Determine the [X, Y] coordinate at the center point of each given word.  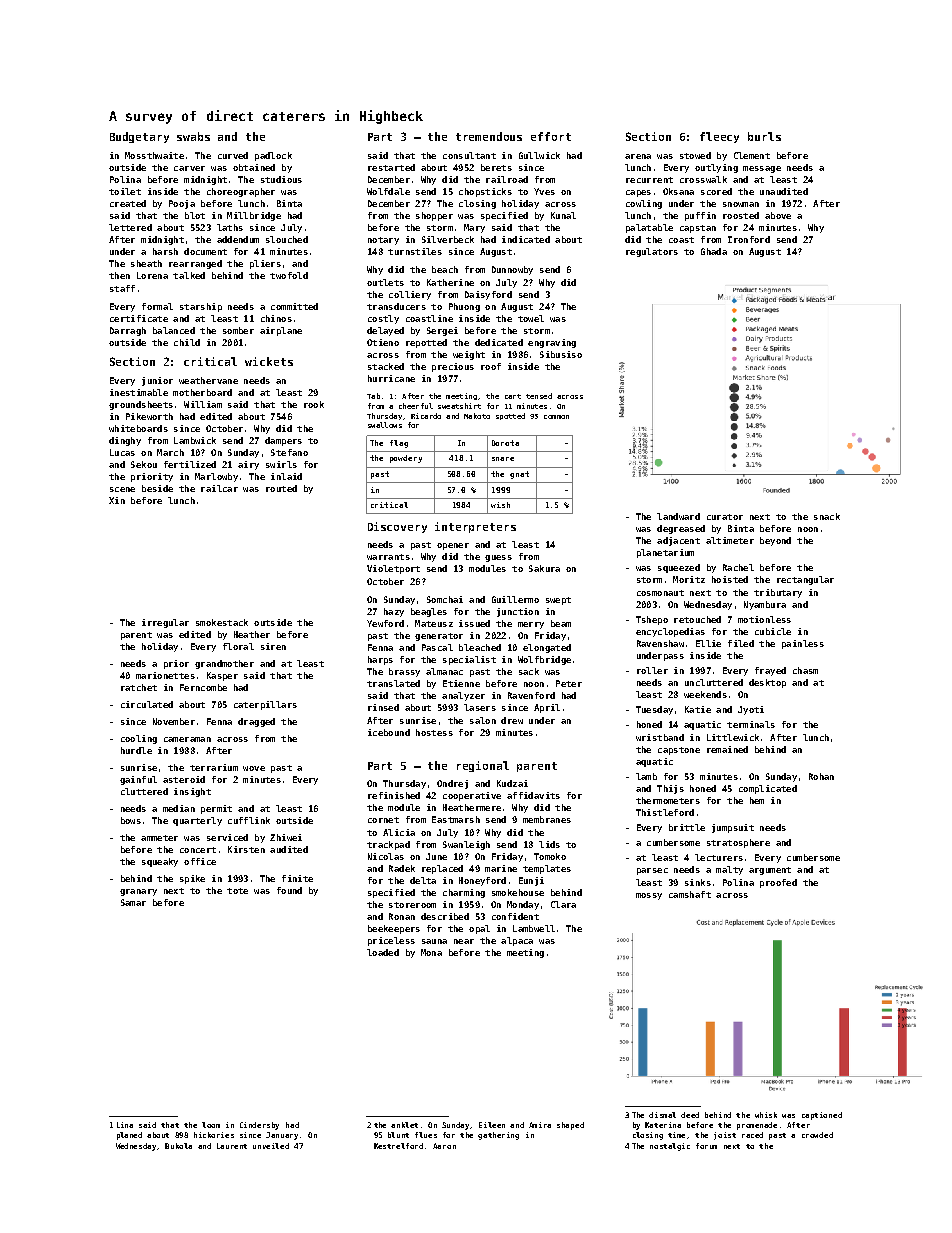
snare [503, 459]
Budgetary [139, 137]
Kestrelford [398, 1146]
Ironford [749, 239]
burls [764, 136]
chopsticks [485, 192]
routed [281, 488]
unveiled [271, 1146]
